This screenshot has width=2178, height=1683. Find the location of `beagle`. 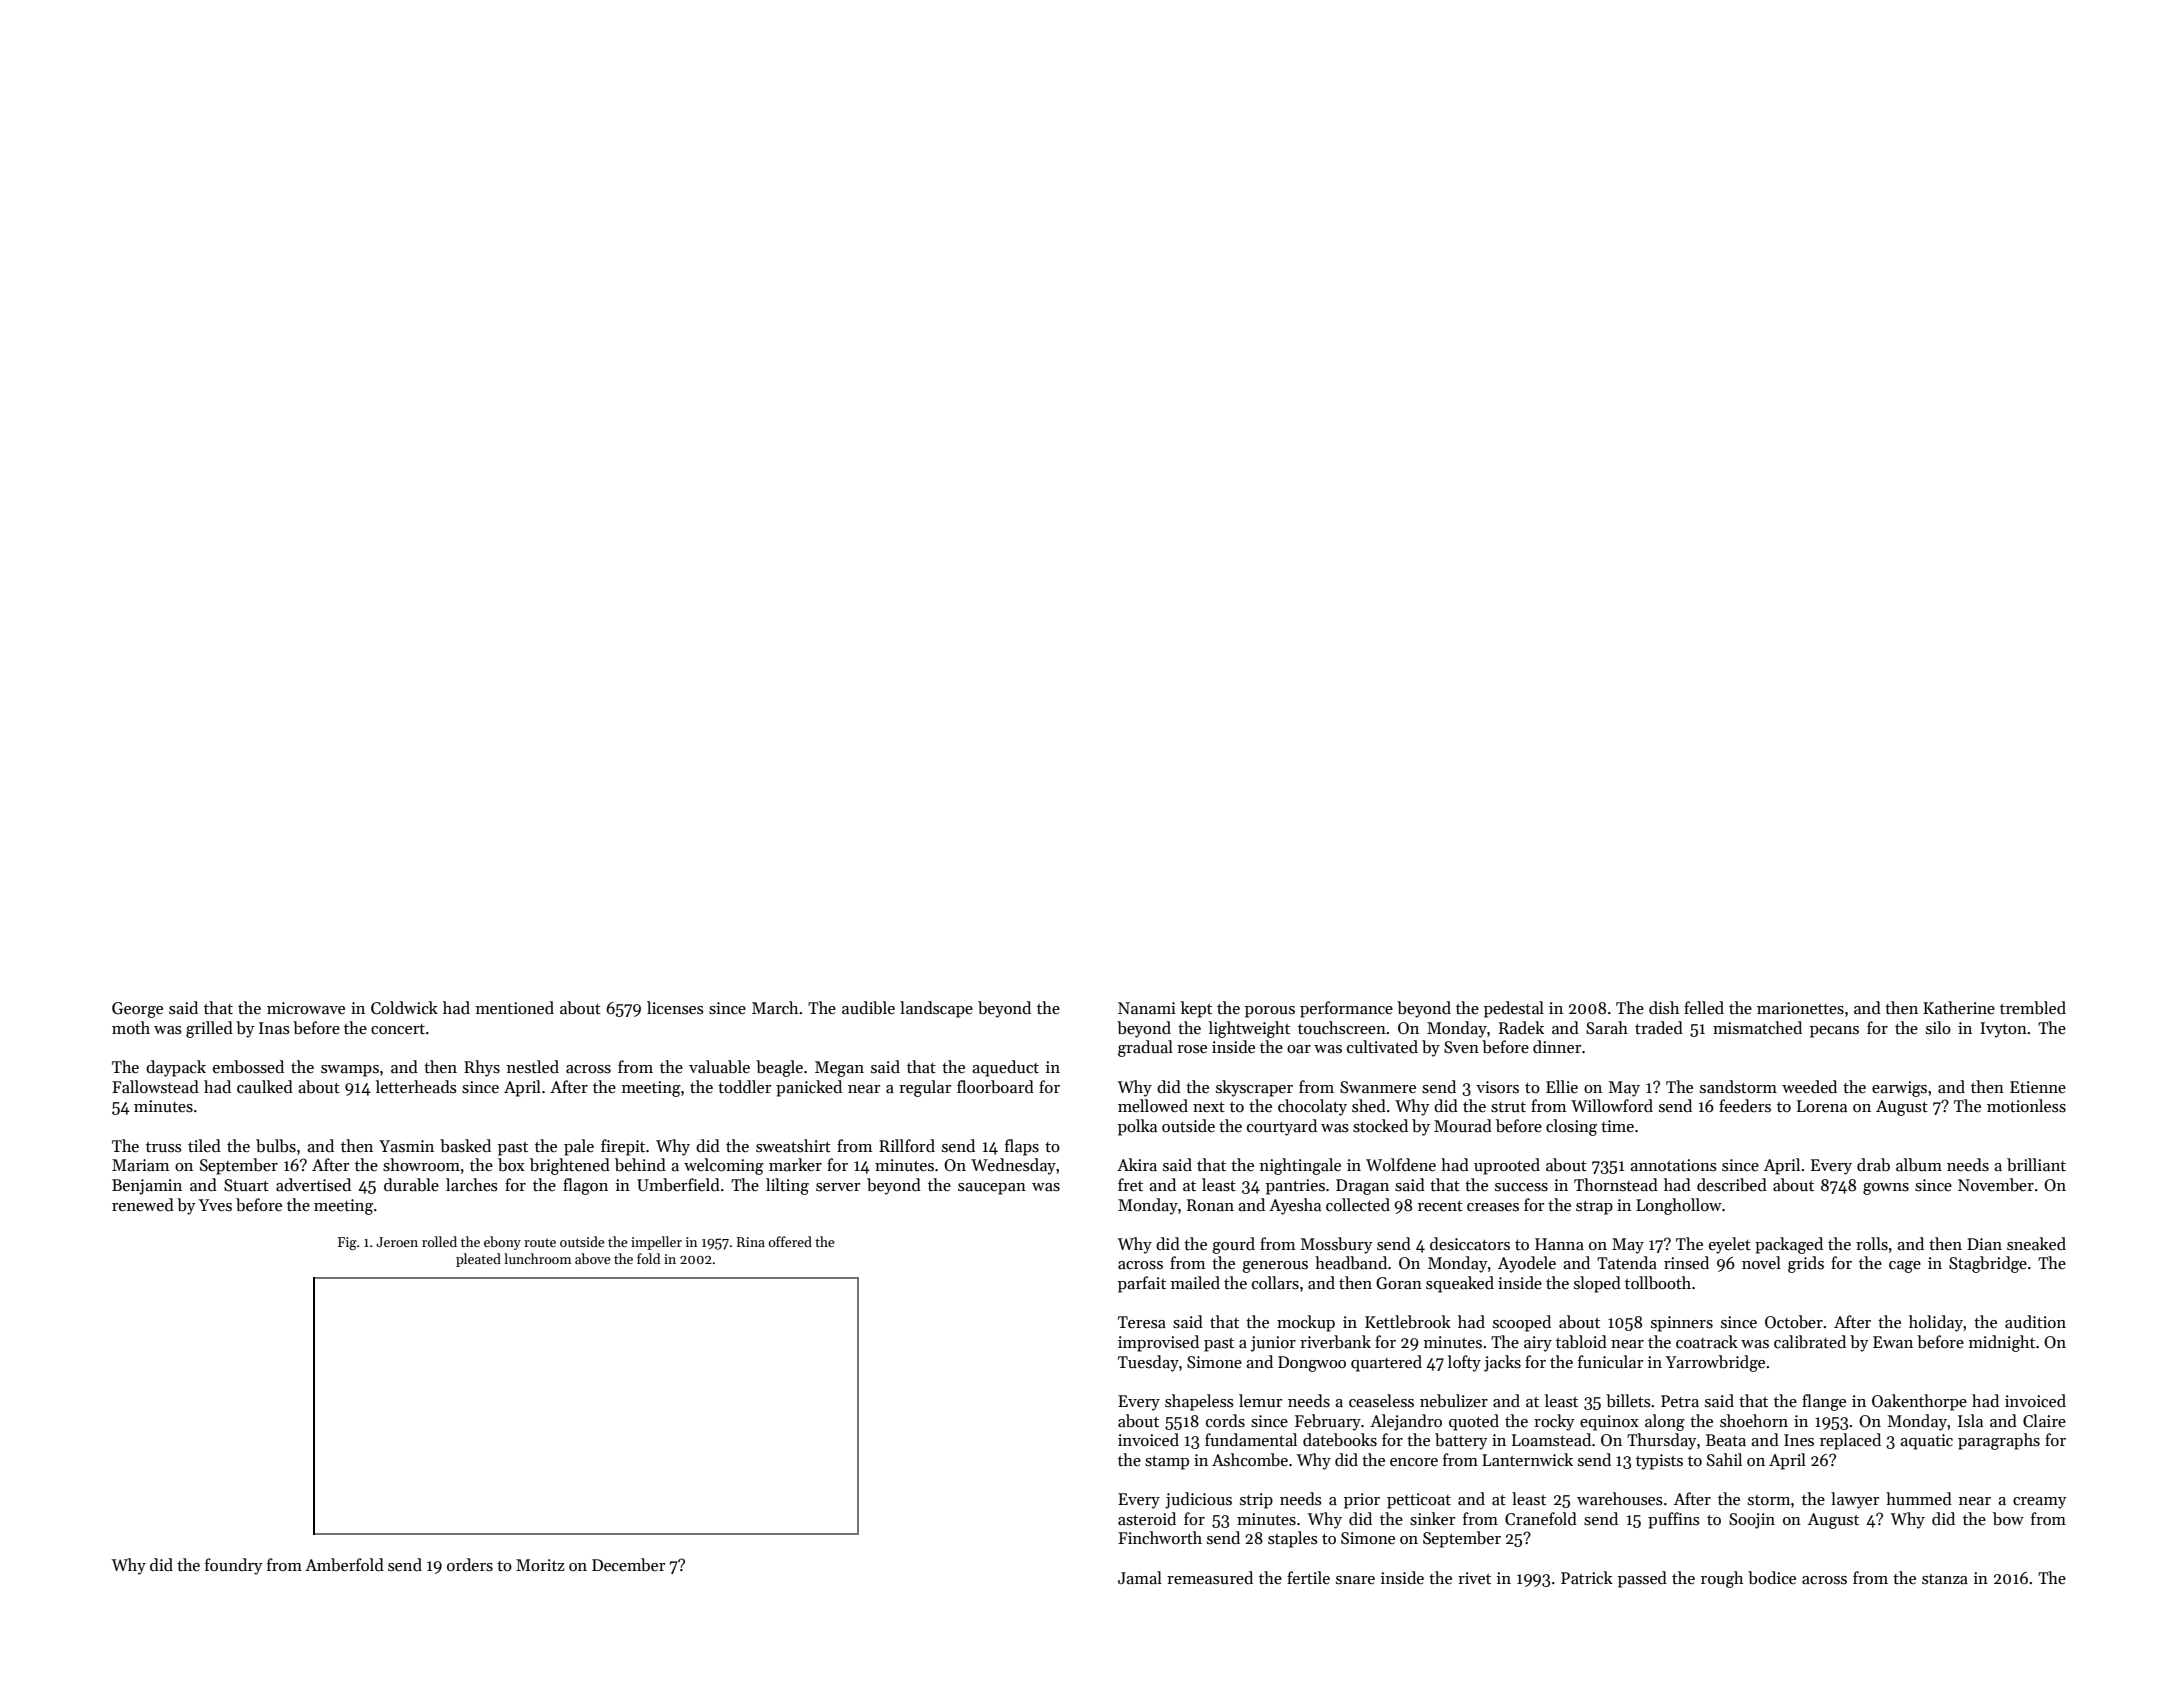

beagle is located at coordinates (779, 1068).
